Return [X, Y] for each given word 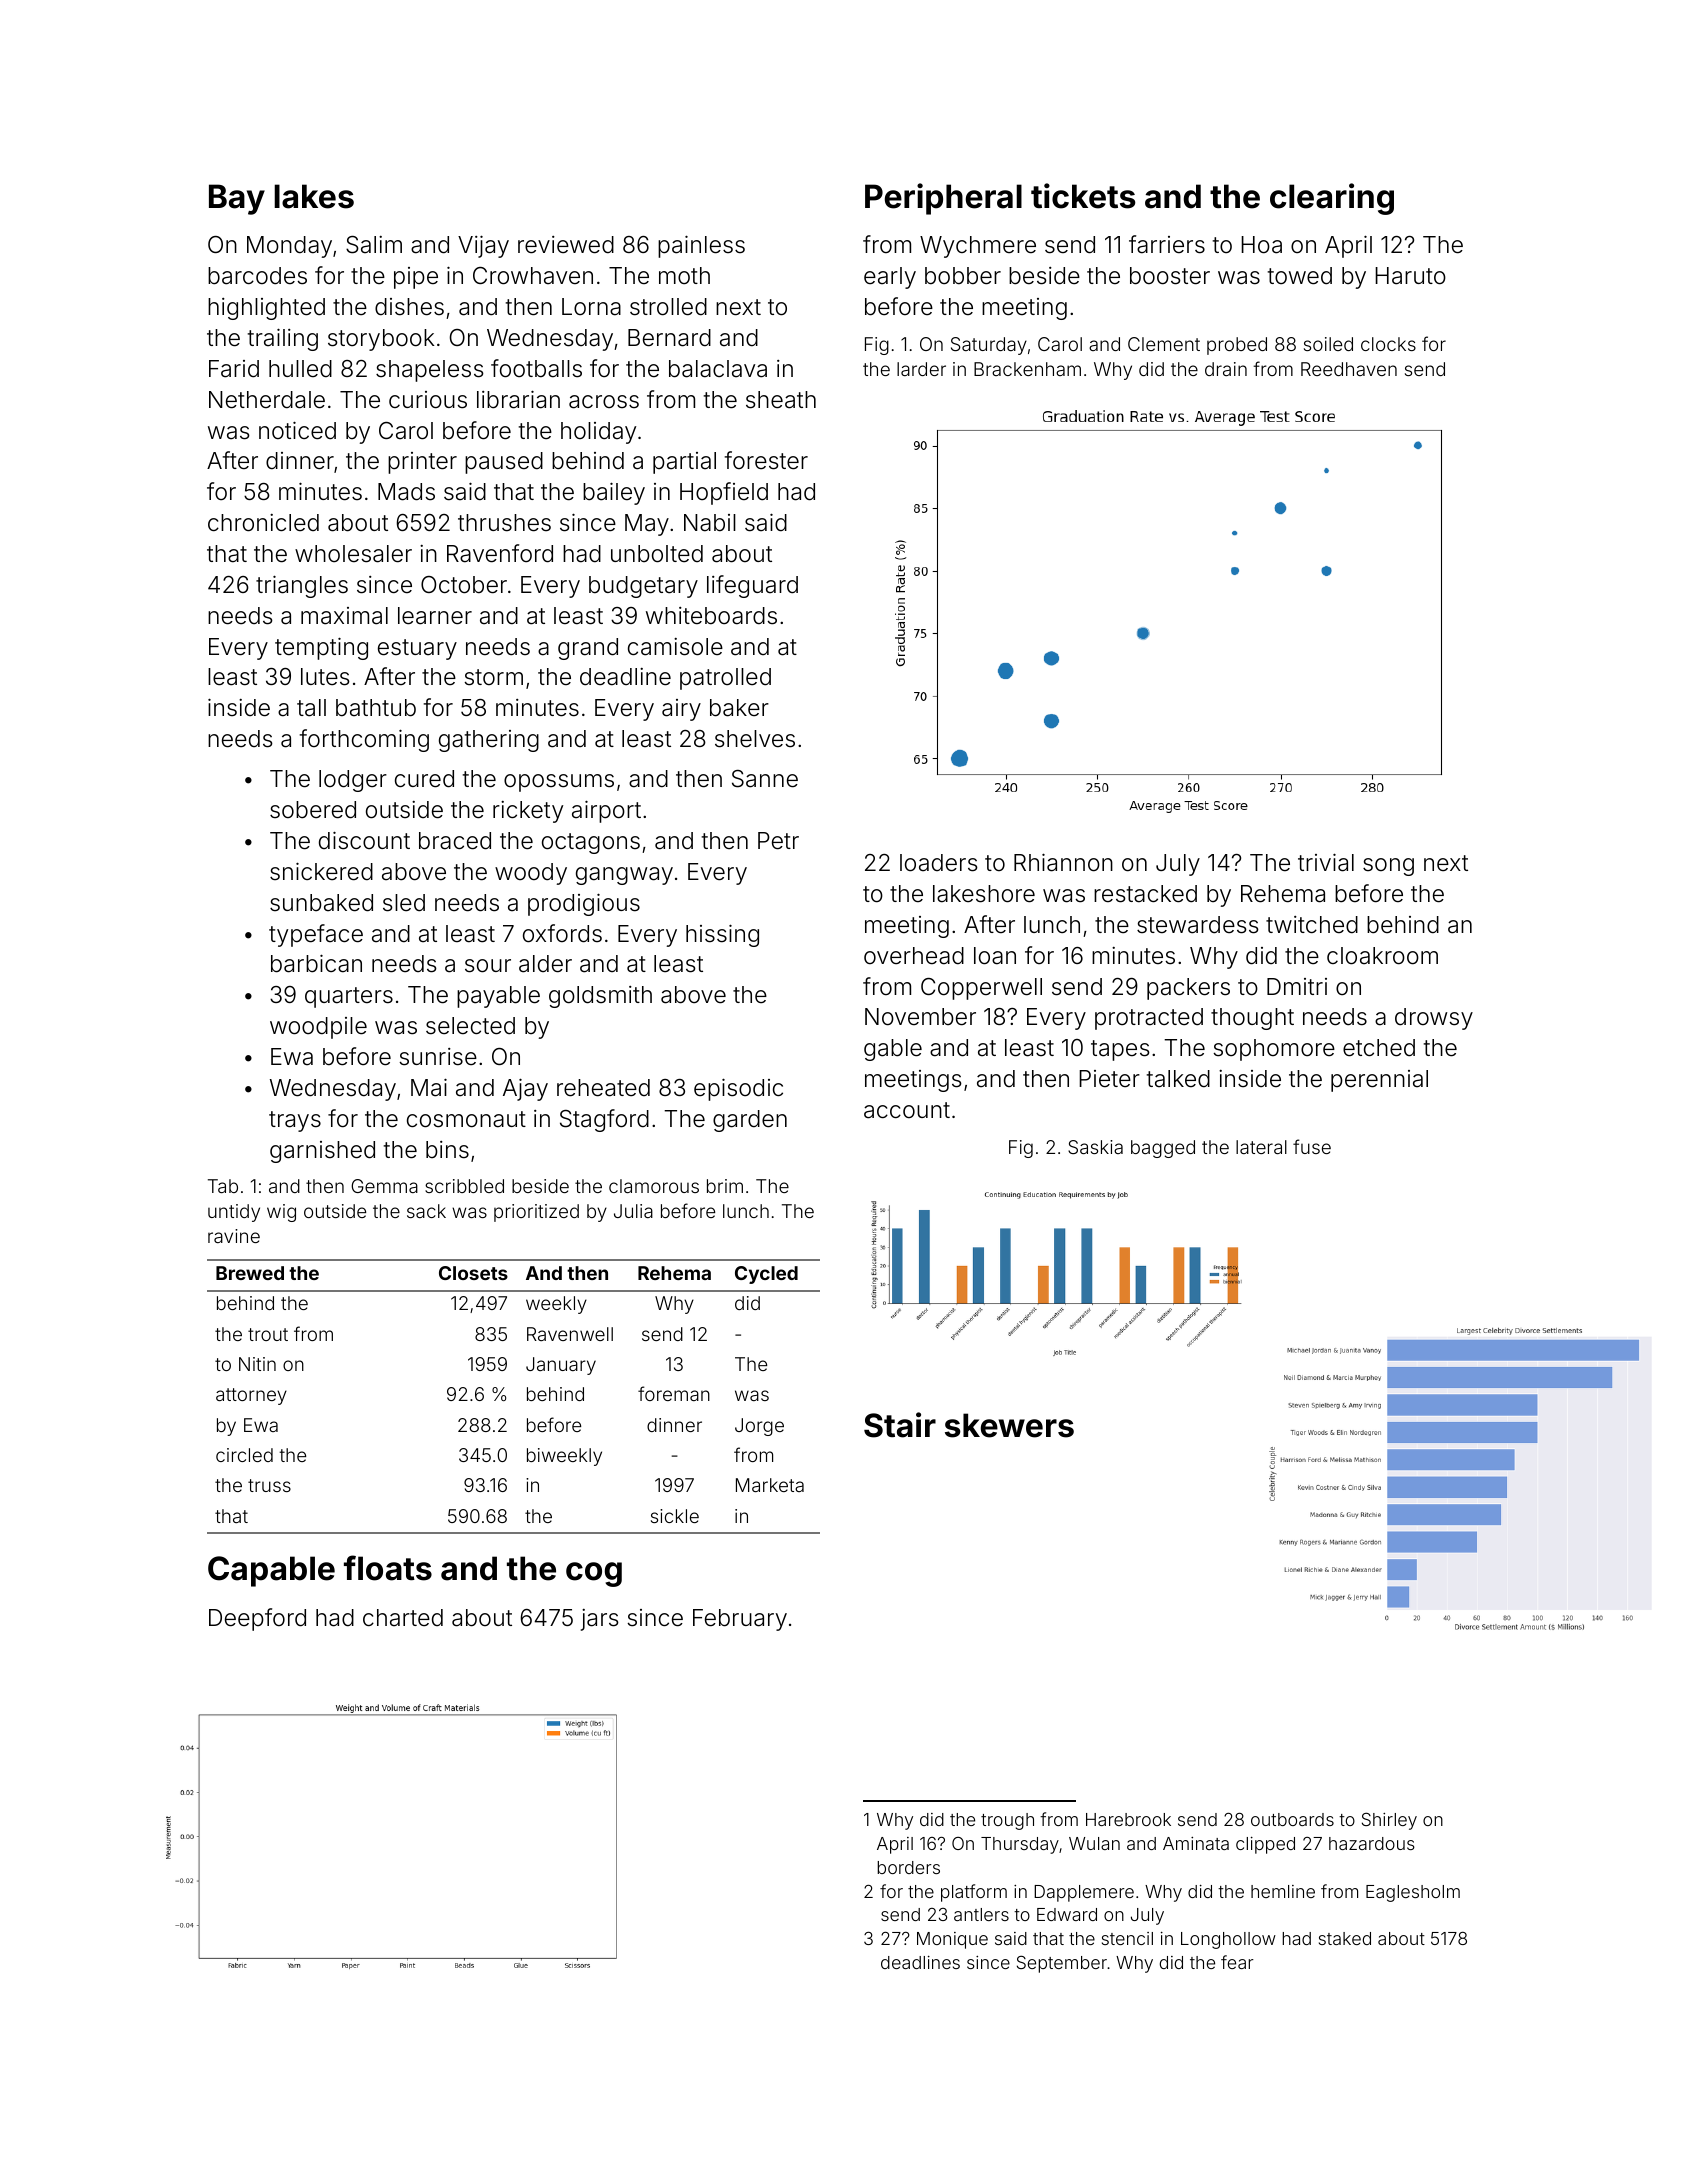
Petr [778, 841]
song [1388, 867]
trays [295, 1121]
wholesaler [353, 554]
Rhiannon [1063, 862]
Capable [271, 1571]
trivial [1326, 862]
